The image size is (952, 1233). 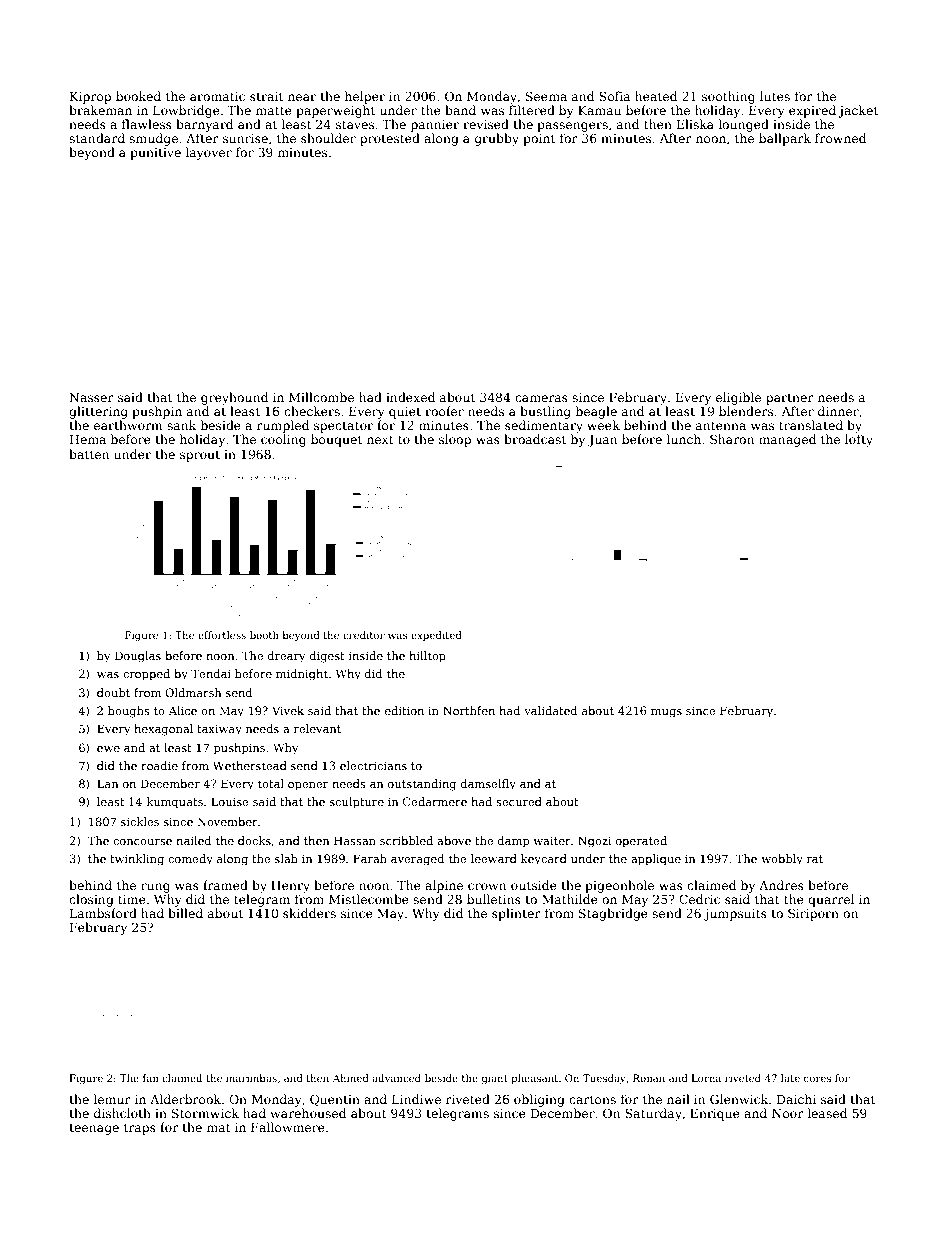 What do you see at coordinates (732, 439) in the screenshot?
I see `Sharon` at bounding box center [732, 439].
